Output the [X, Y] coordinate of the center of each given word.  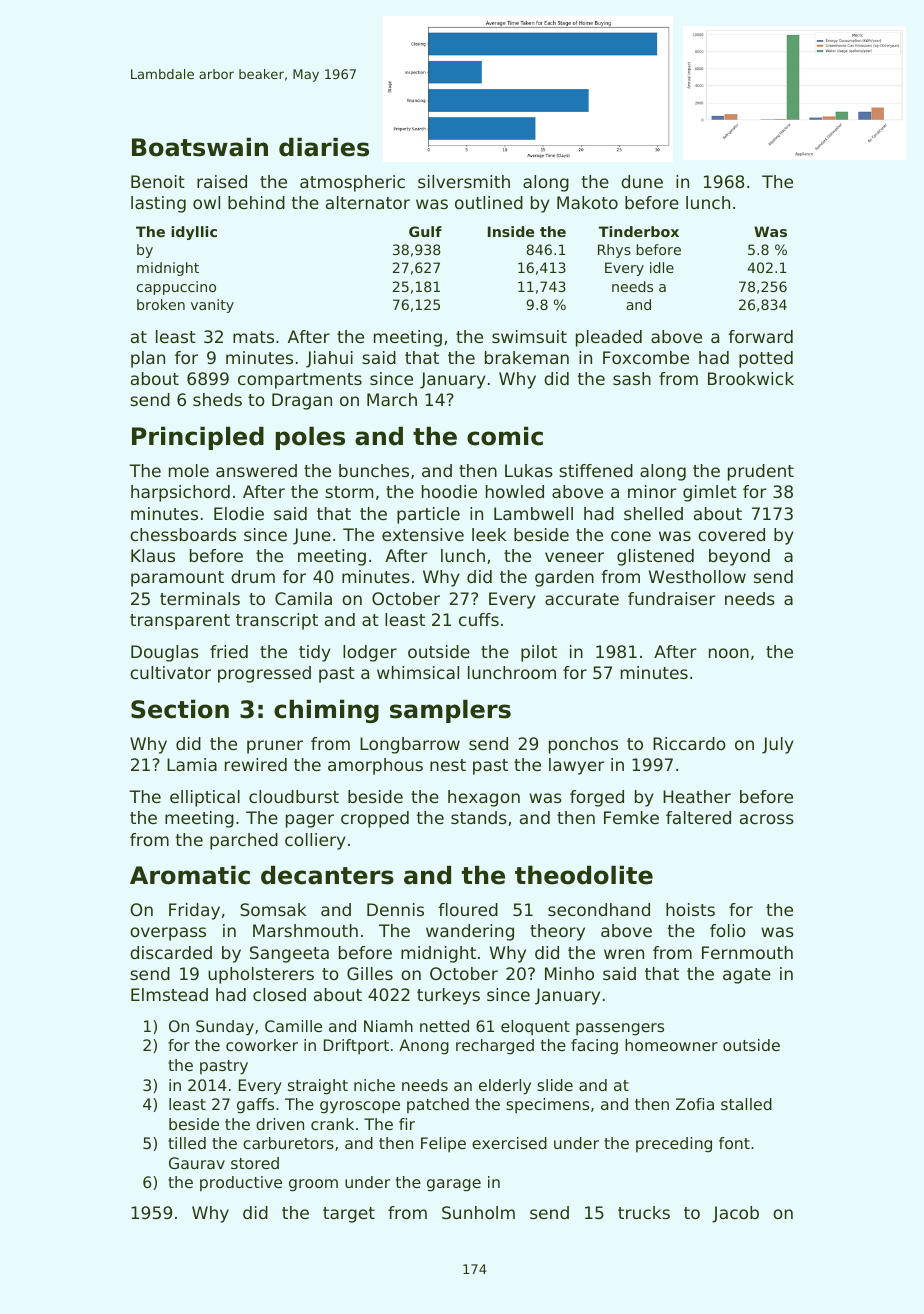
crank [332, 1124]
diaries [324, 147]
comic [505, 436]
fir [407, 1124]
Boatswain [200, 147]
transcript [277, 621]
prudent [761, 472]
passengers [620, 1029]
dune [642, 181]
